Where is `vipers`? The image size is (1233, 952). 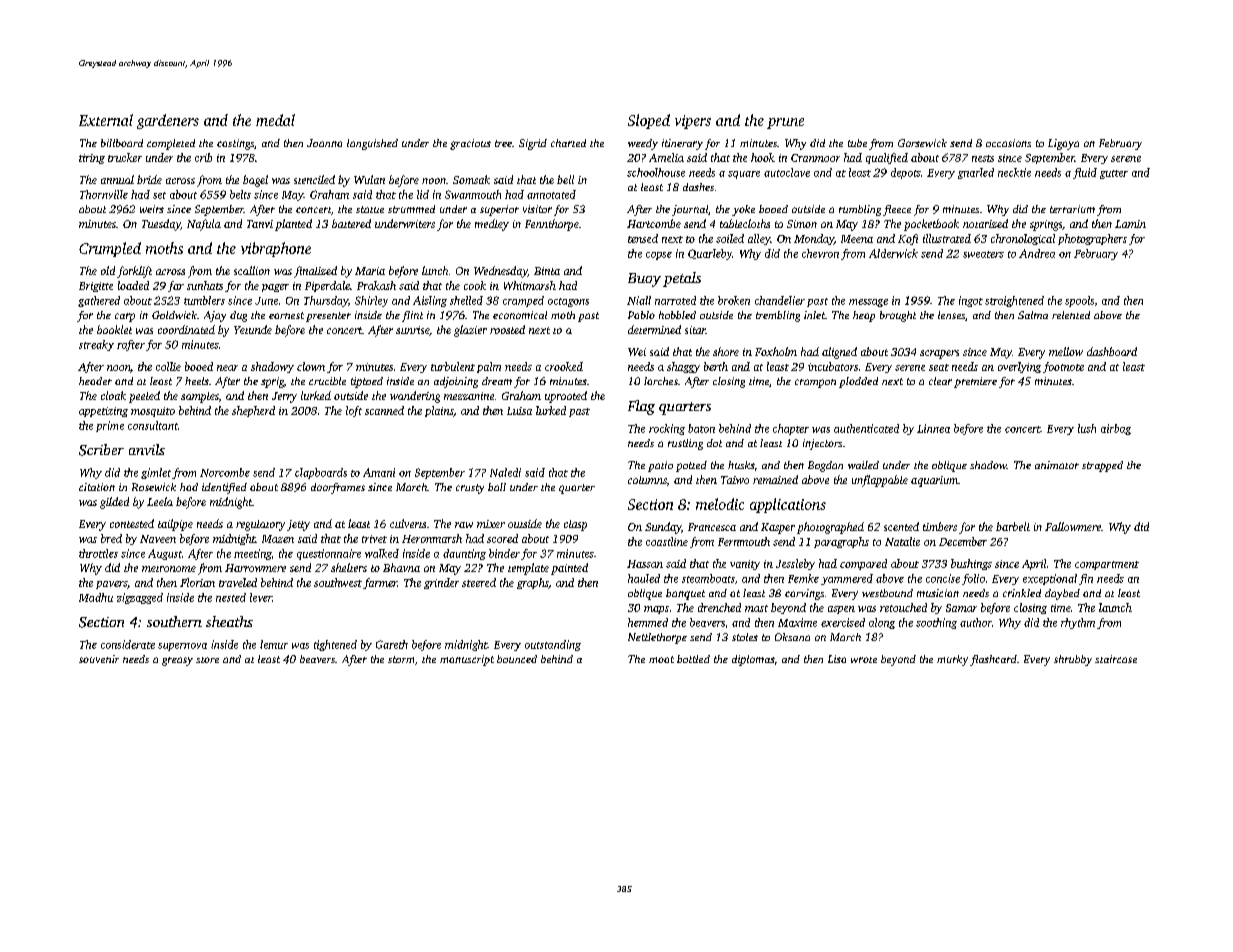
vipers is located at coordinates (693, 122).
